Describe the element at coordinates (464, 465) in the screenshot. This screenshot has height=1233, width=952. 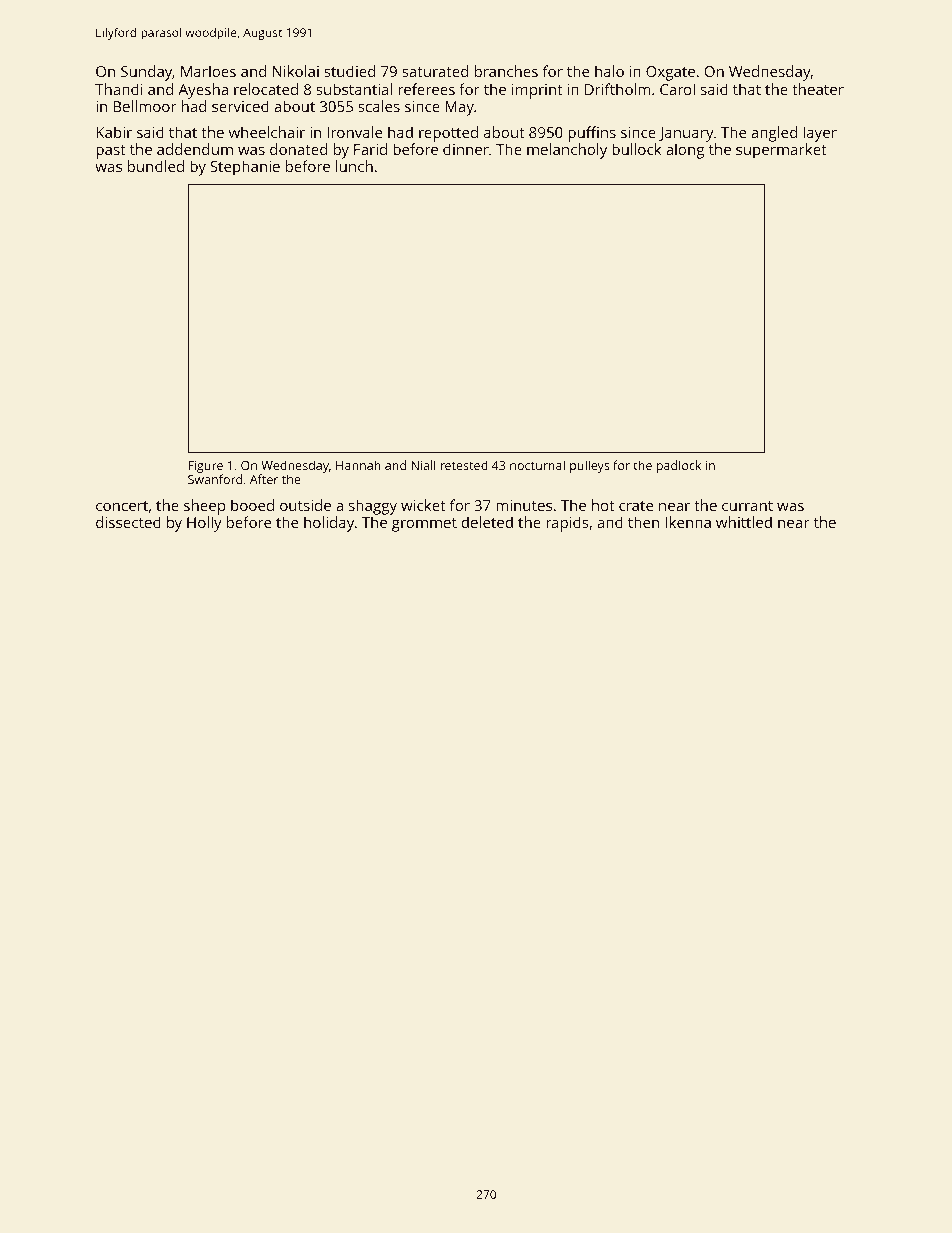
I see `retested` at that location.
